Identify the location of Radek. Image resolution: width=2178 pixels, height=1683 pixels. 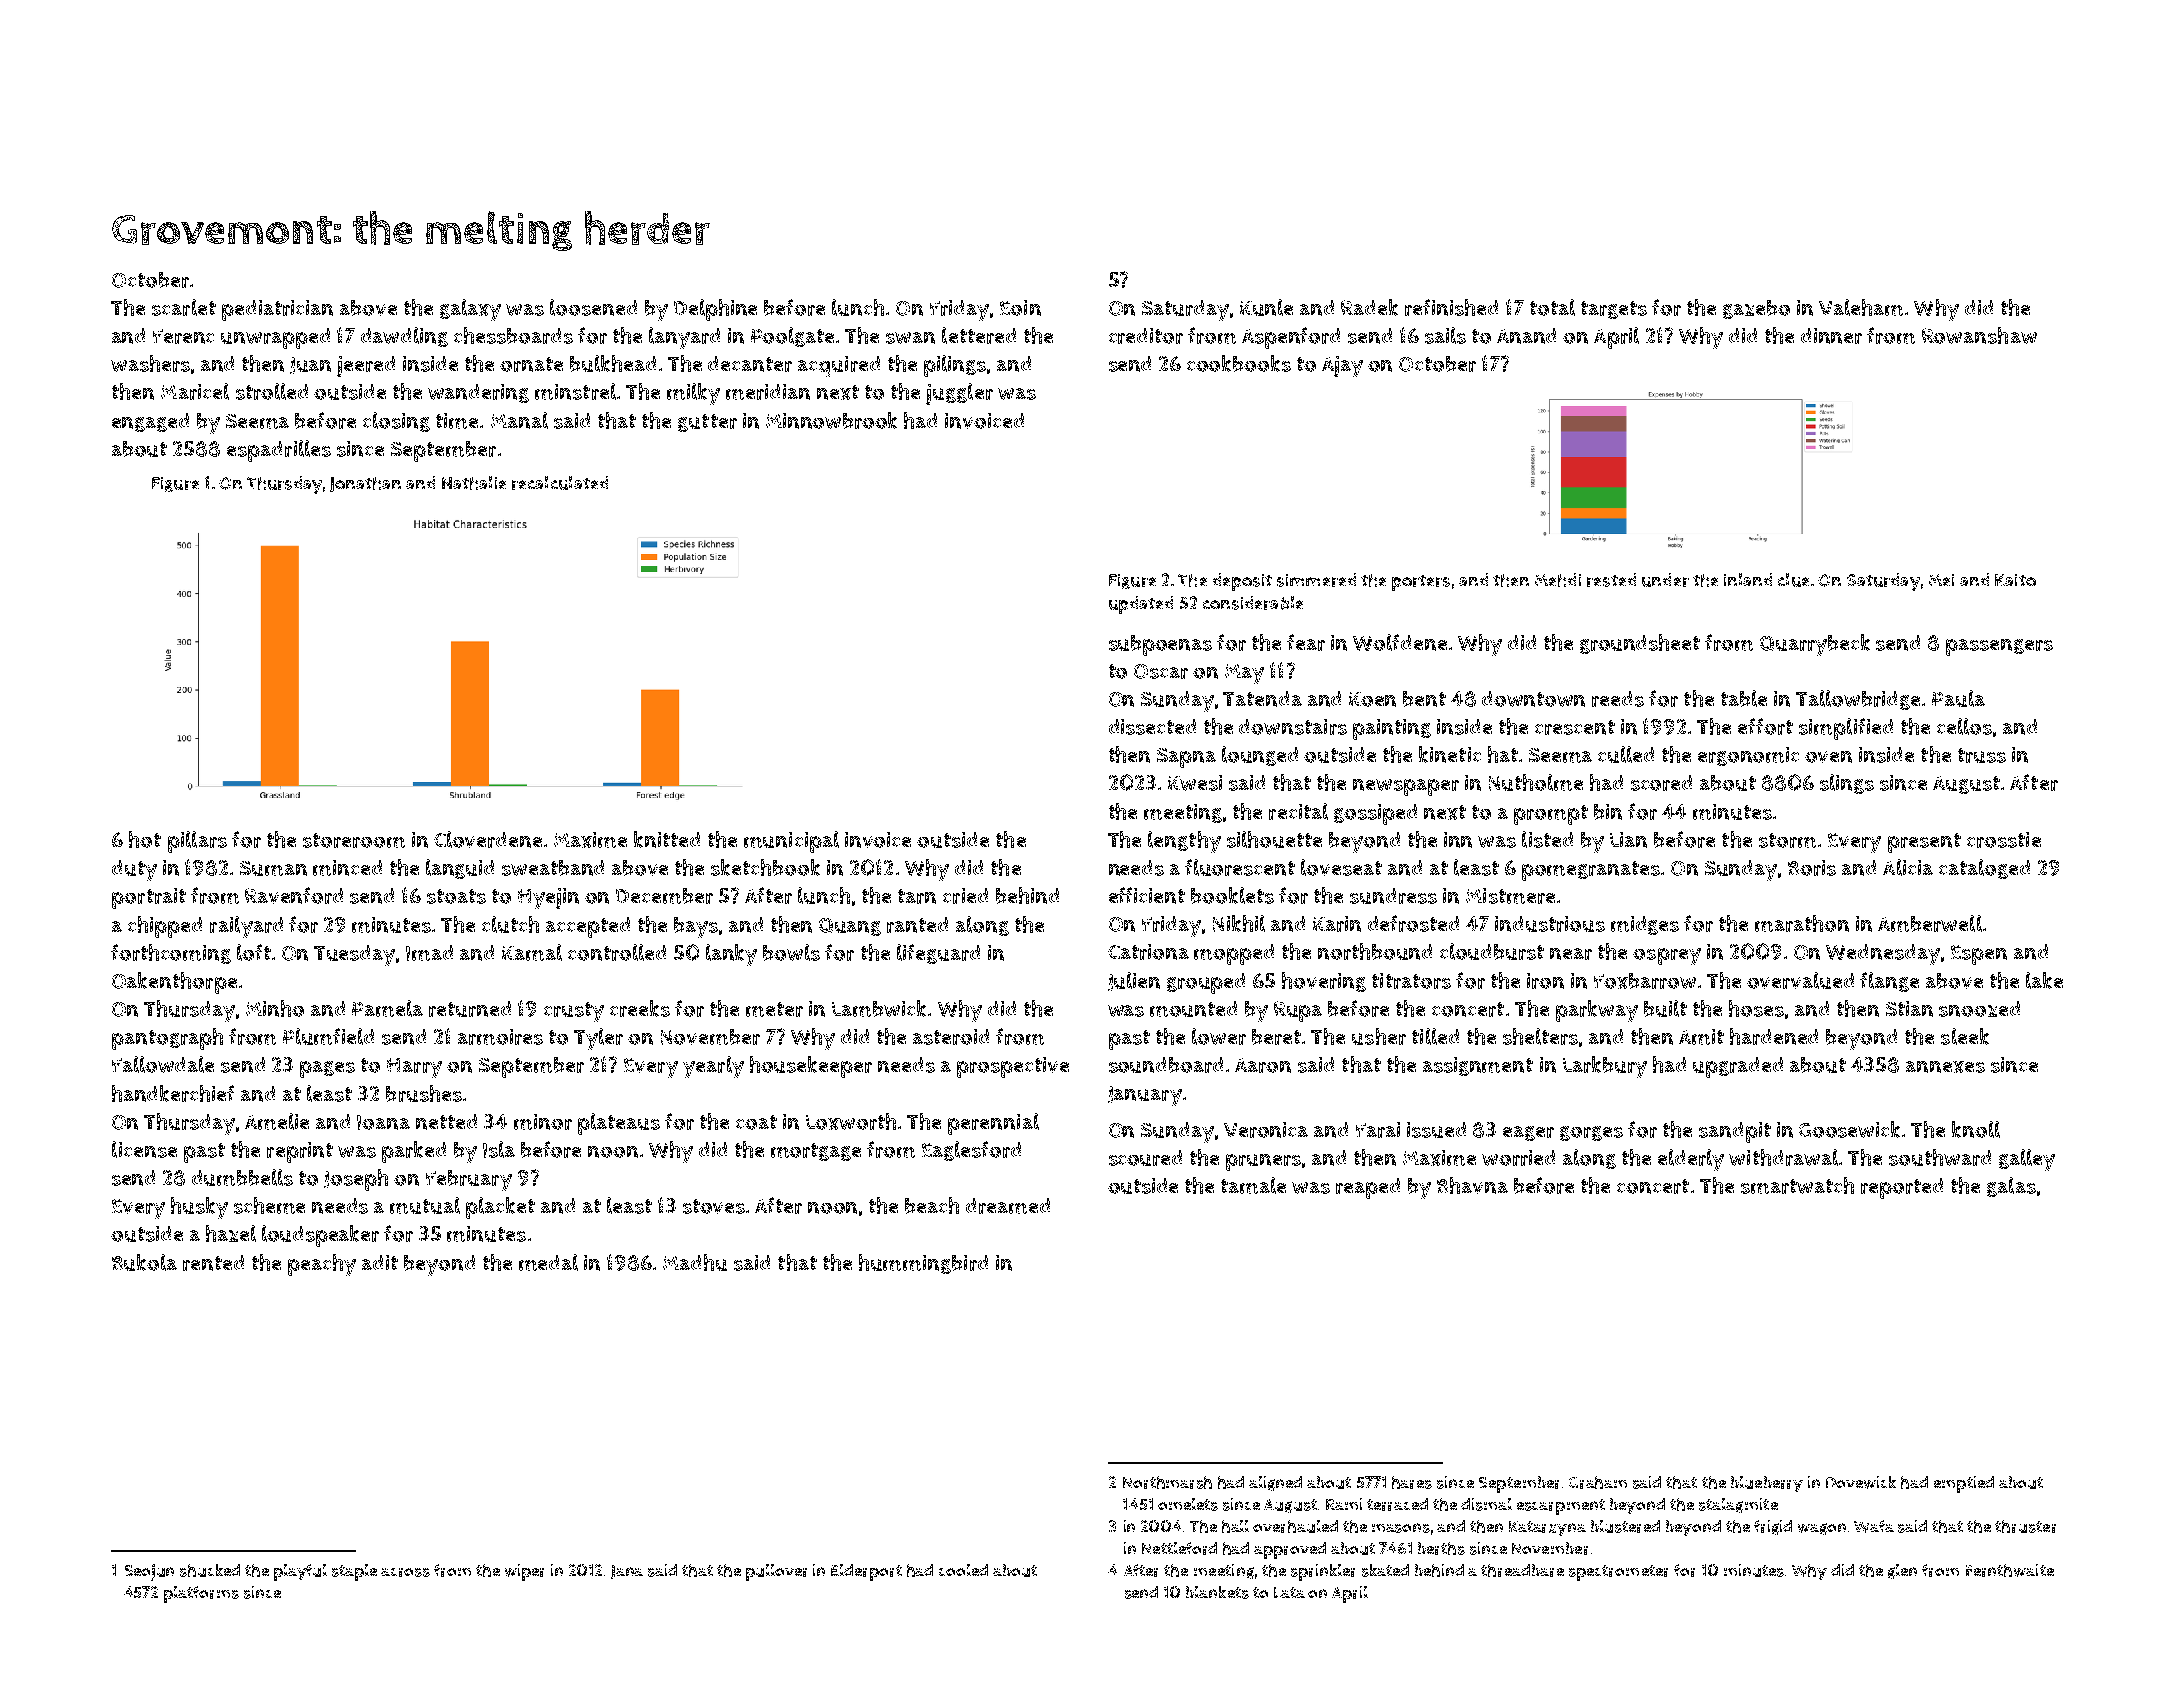
(1369, 307).
